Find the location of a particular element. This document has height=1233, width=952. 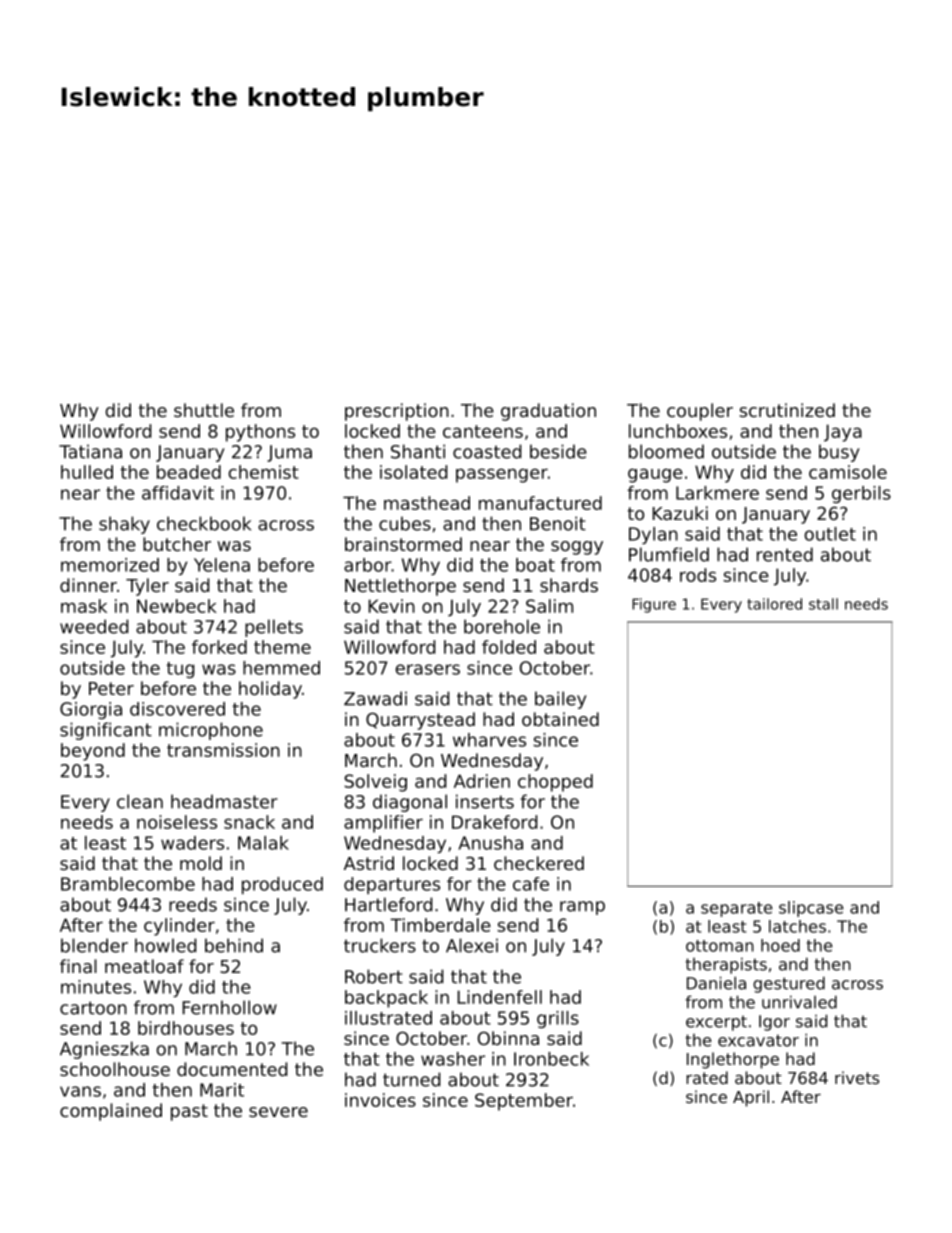

past is located at coordinates (189, 1112).
